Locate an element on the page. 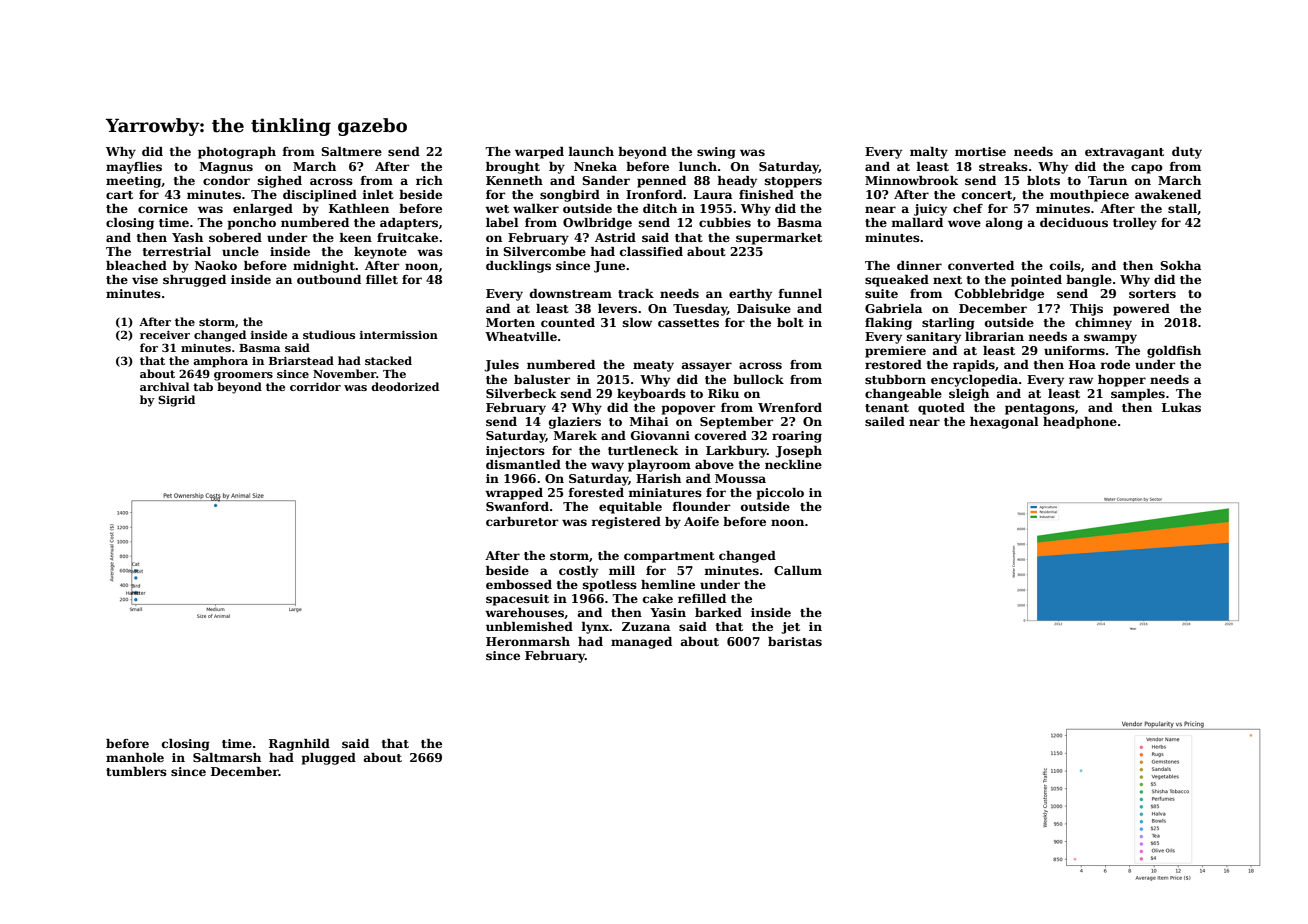 The image size is (1308, 924). headphone is located at coordinates (1080, 423).
